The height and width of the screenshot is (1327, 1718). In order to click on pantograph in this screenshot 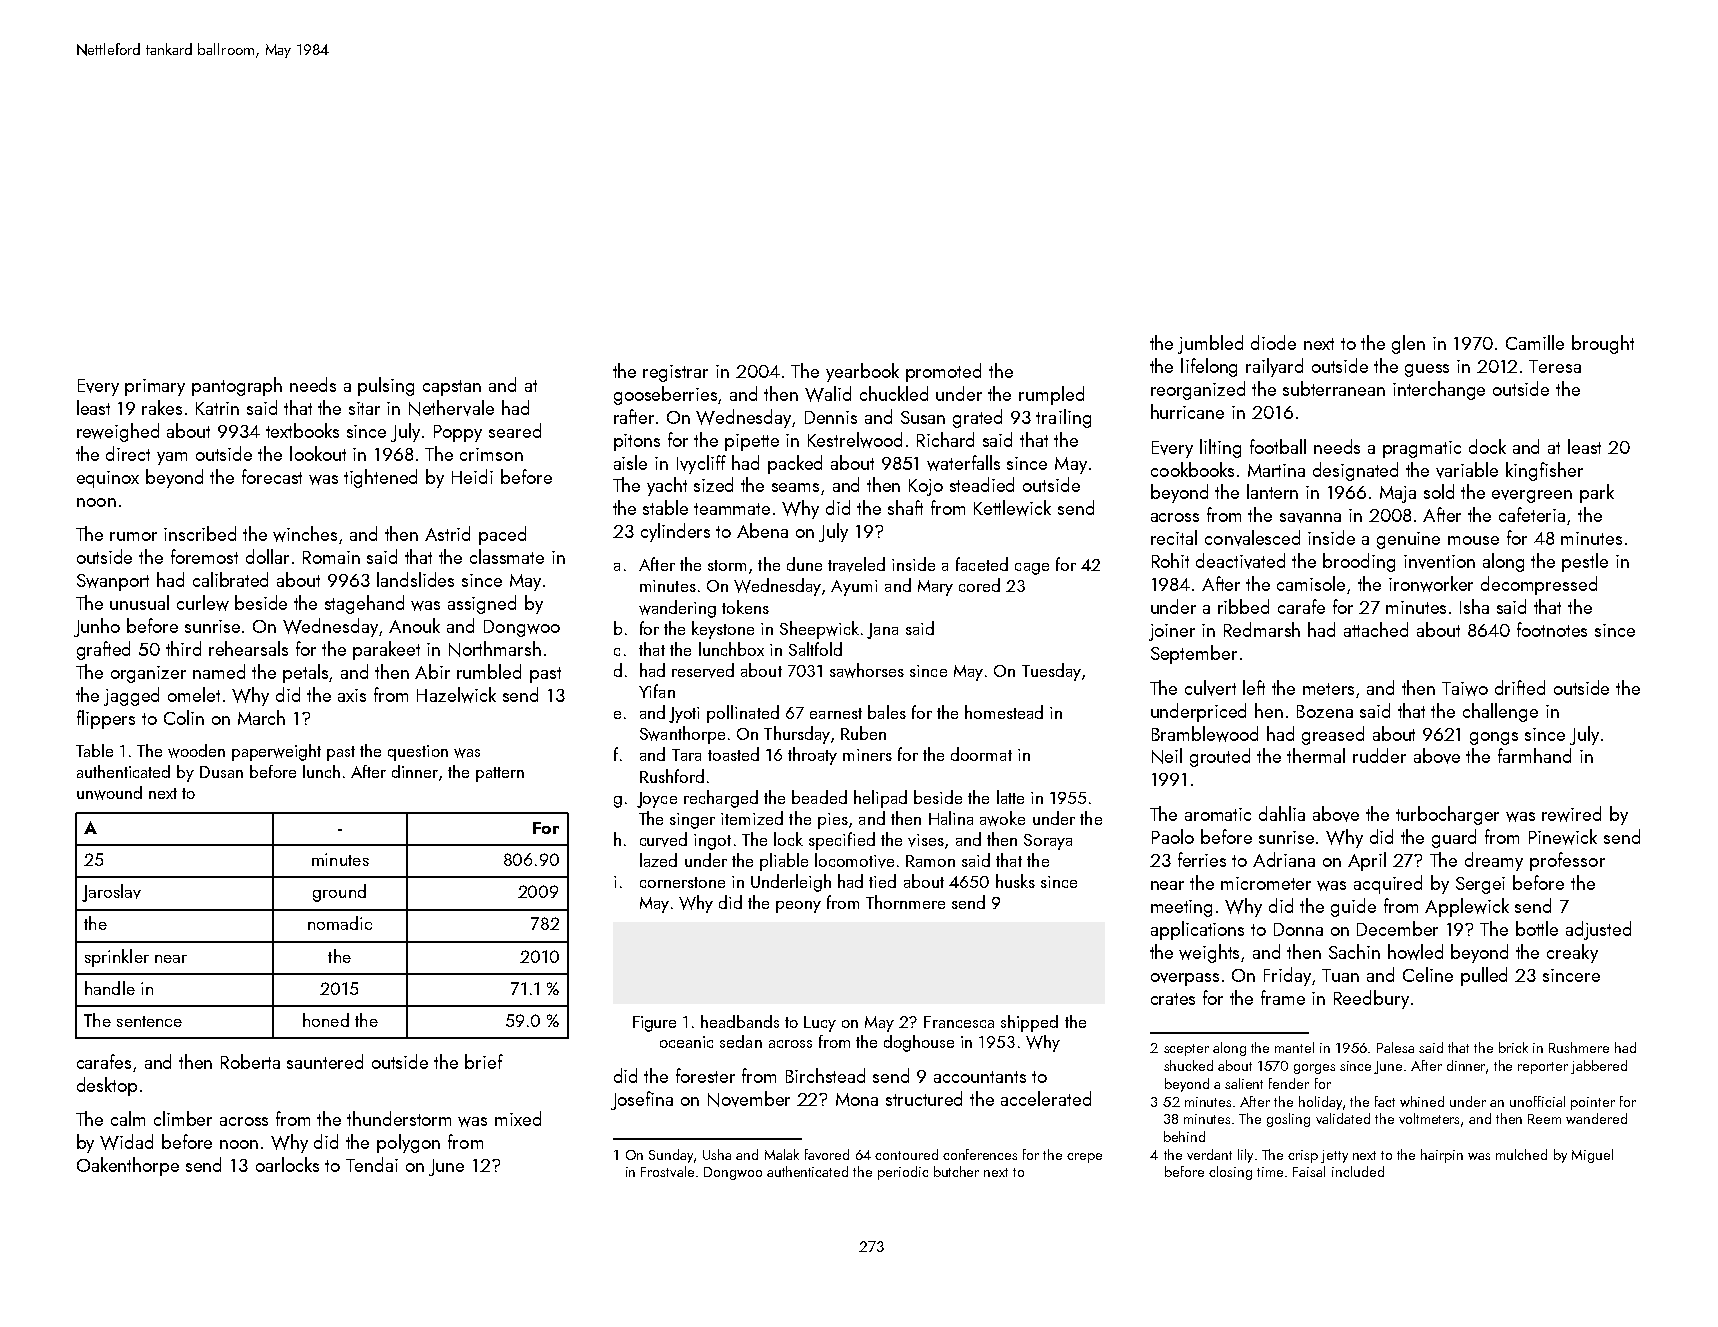, I will do `click(237, 386)`.
